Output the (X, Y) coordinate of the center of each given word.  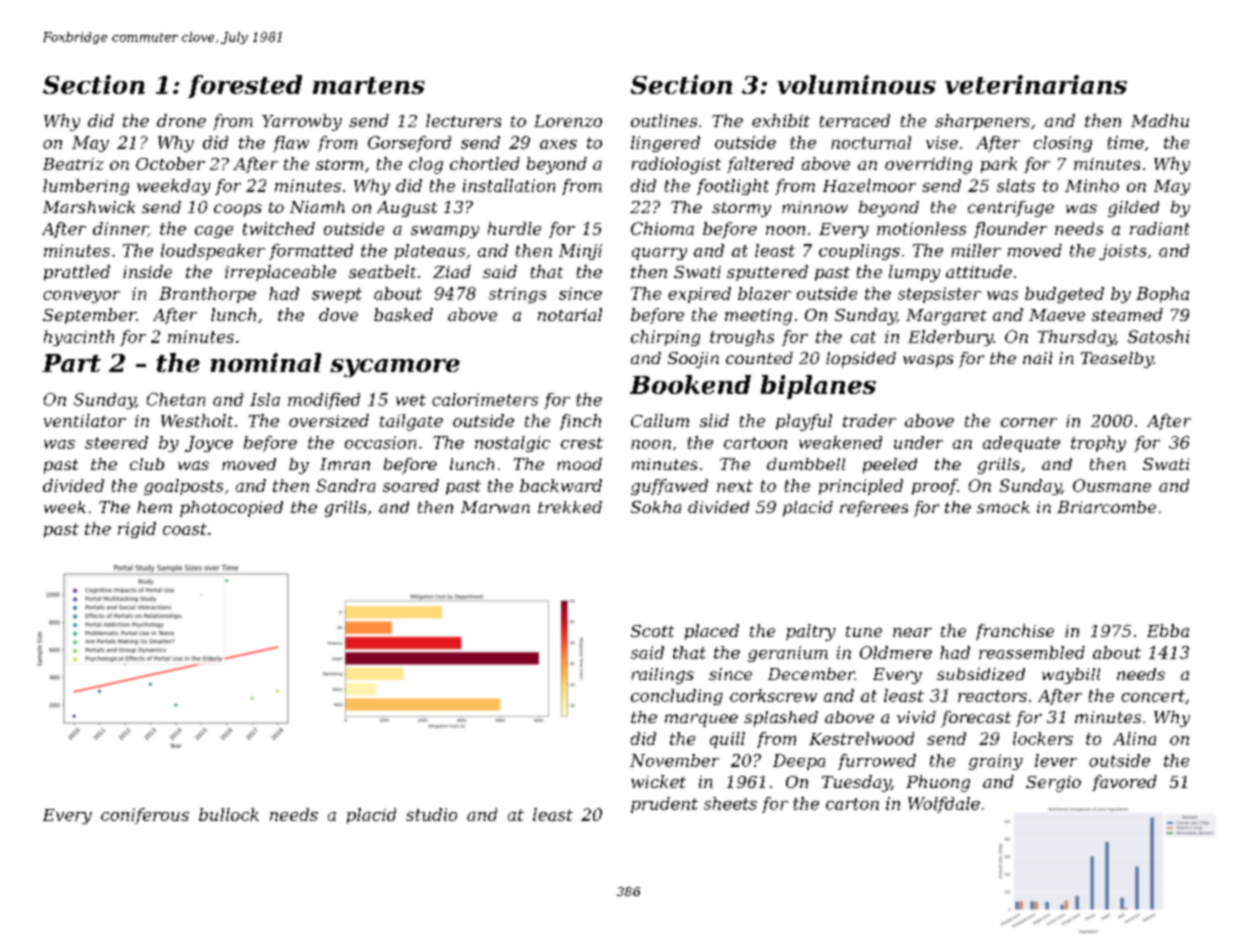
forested (245, 86)
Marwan (495, 507)
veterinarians (1036, 84)
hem (154, 507)
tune (864, 631)
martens (369, 85)
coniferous (145, 816)
